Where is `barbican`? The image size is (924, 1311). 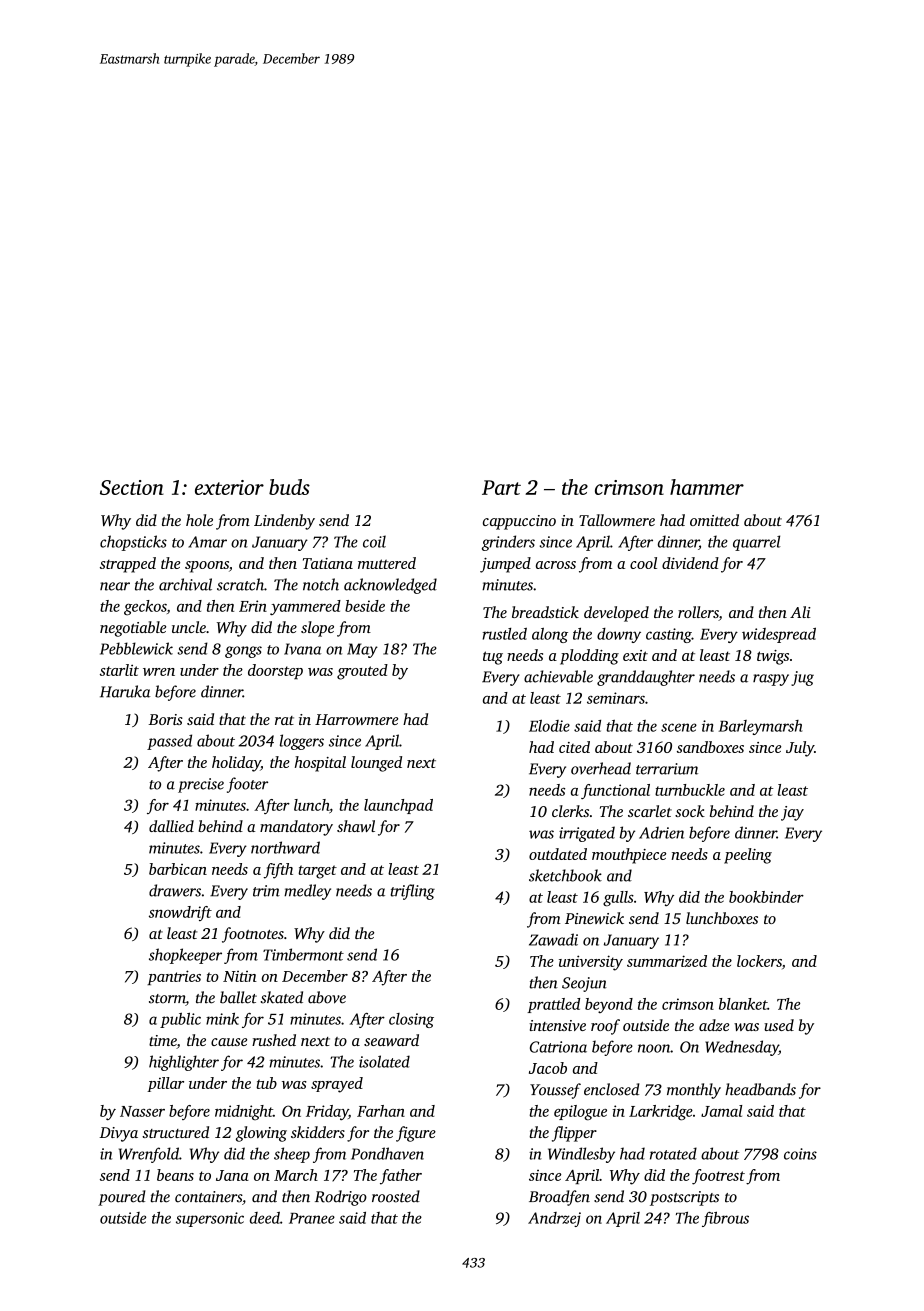 barbican is located at coordinates (178, 869).
